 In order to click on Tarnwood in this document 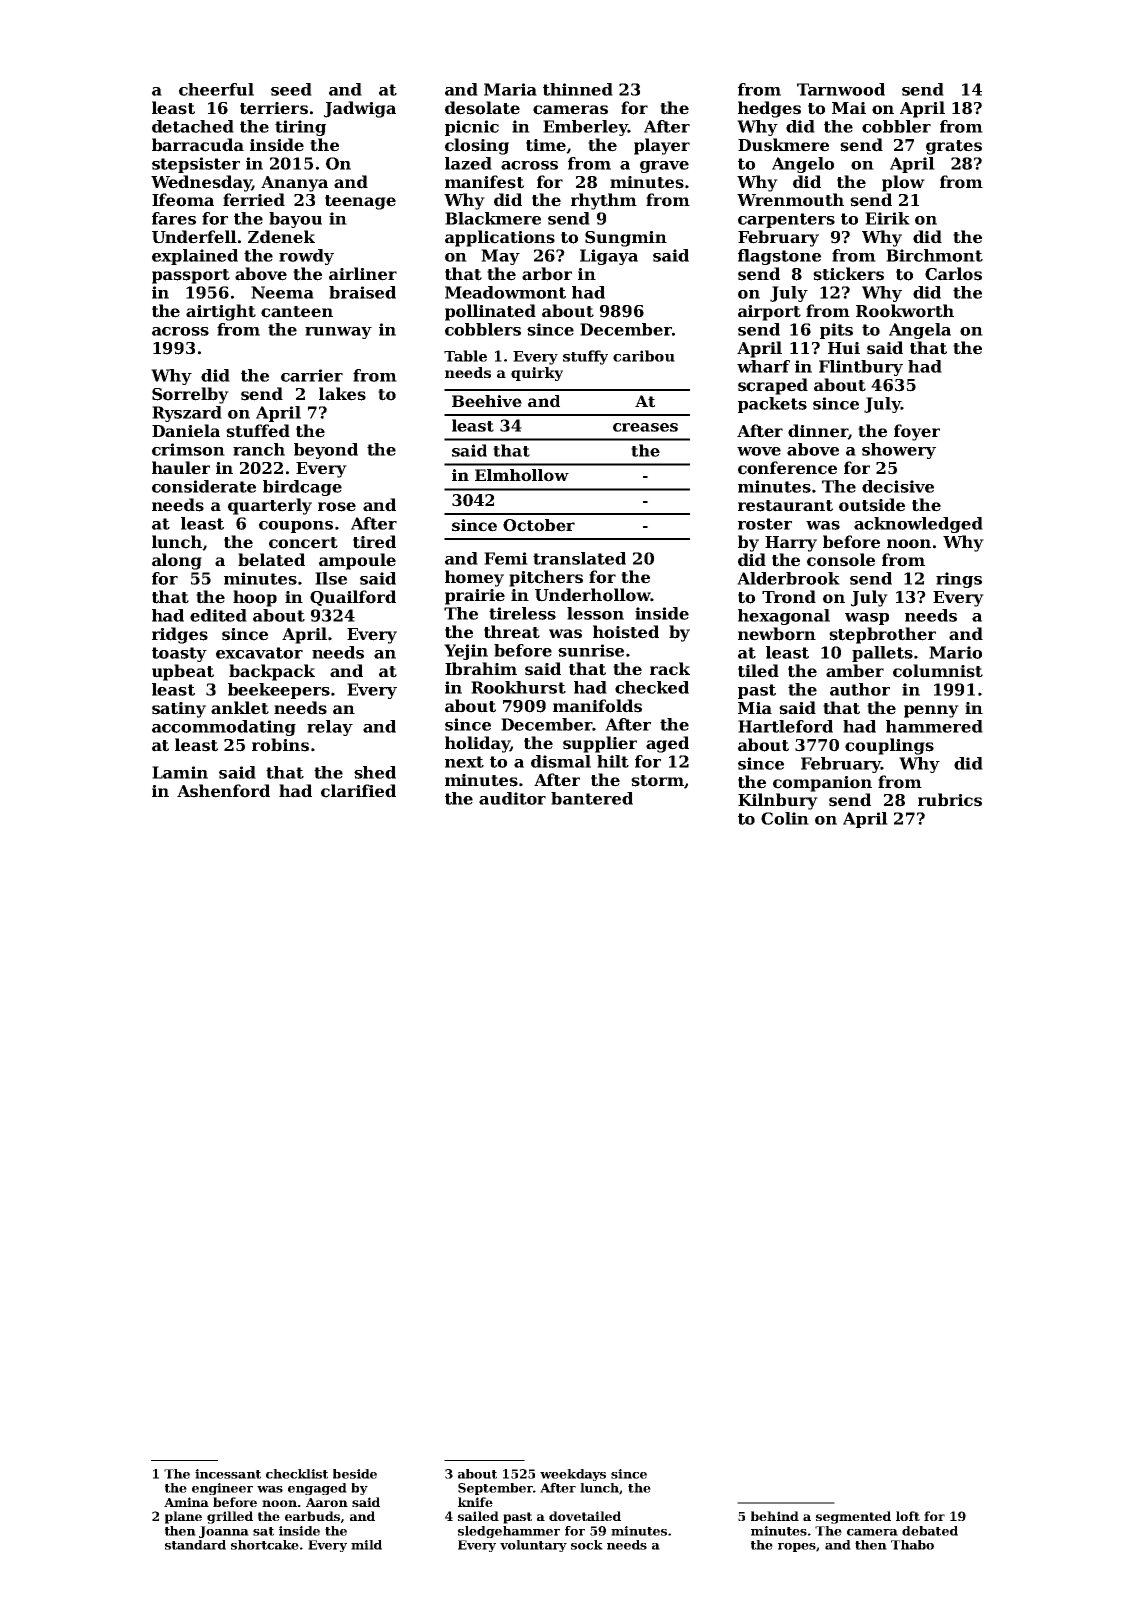, I will do `click(841, 89)`.
